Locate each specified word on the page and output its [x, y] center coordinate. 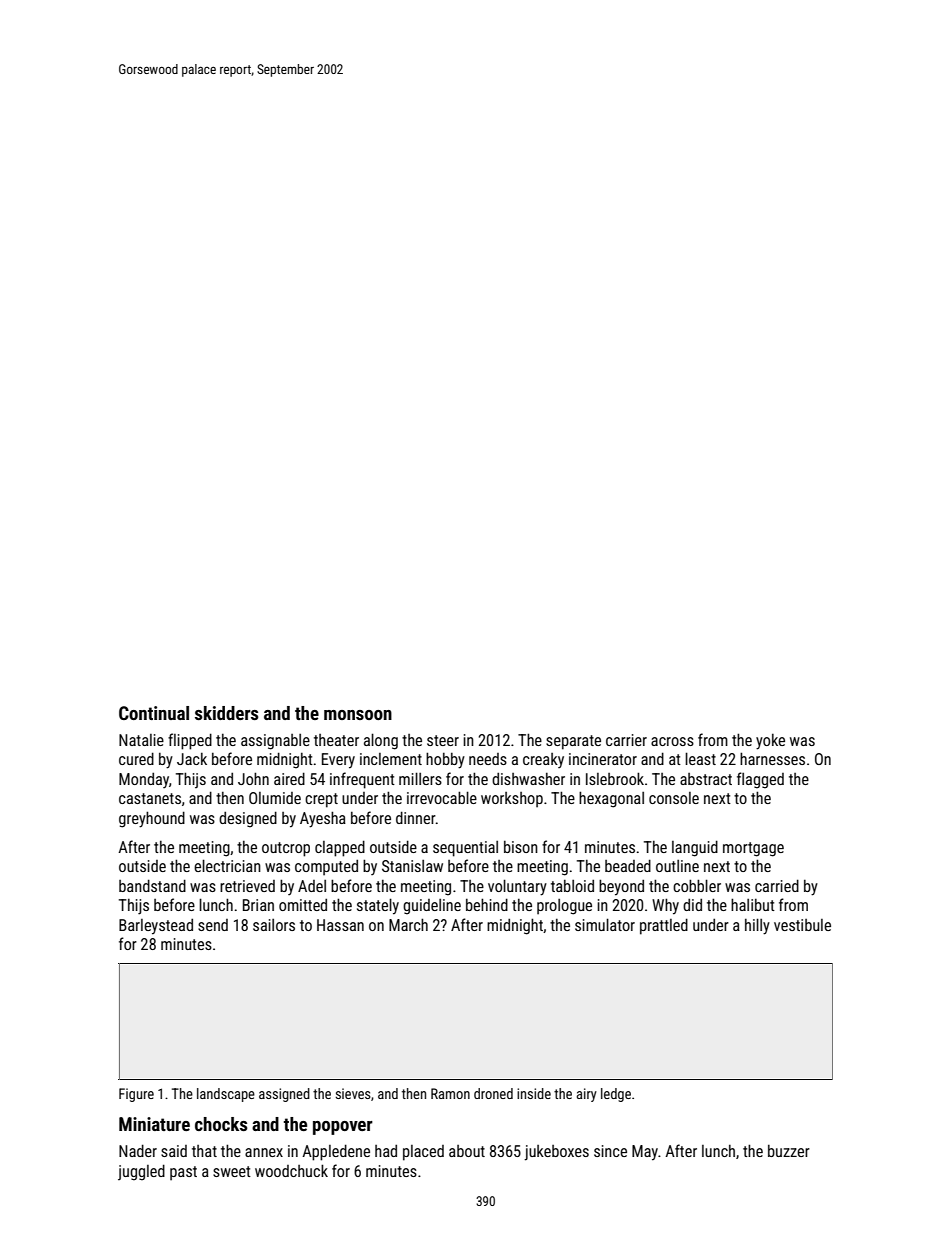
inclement [391, 759]
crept [321, 800]
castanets [150, 798]
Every [338, 761]
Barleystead [156, 926]
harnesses [772, 758]
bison [521, 846]
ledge [616, 1095]
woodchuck [291, 1170]
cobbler [697, 885]
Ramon [450, 1093]
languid [695, 848]
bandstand [152, 885]
